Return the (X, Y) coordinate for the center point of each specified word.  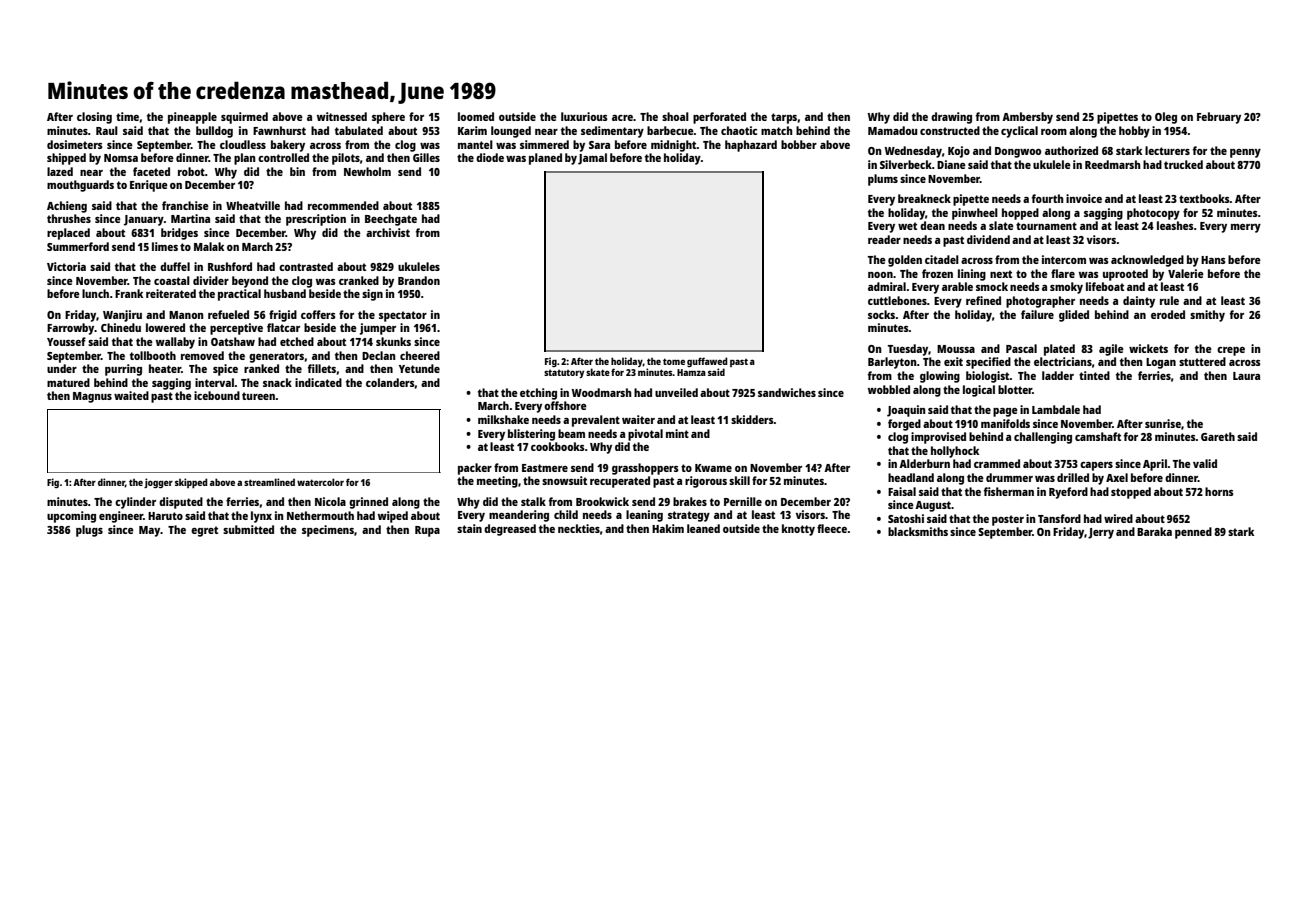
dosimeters (75, 144)
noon (880, 275)
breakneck (924, 198)
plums (883, 180)
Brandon (419, 280)
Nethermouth (320, 515)
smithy (1207, 316)
